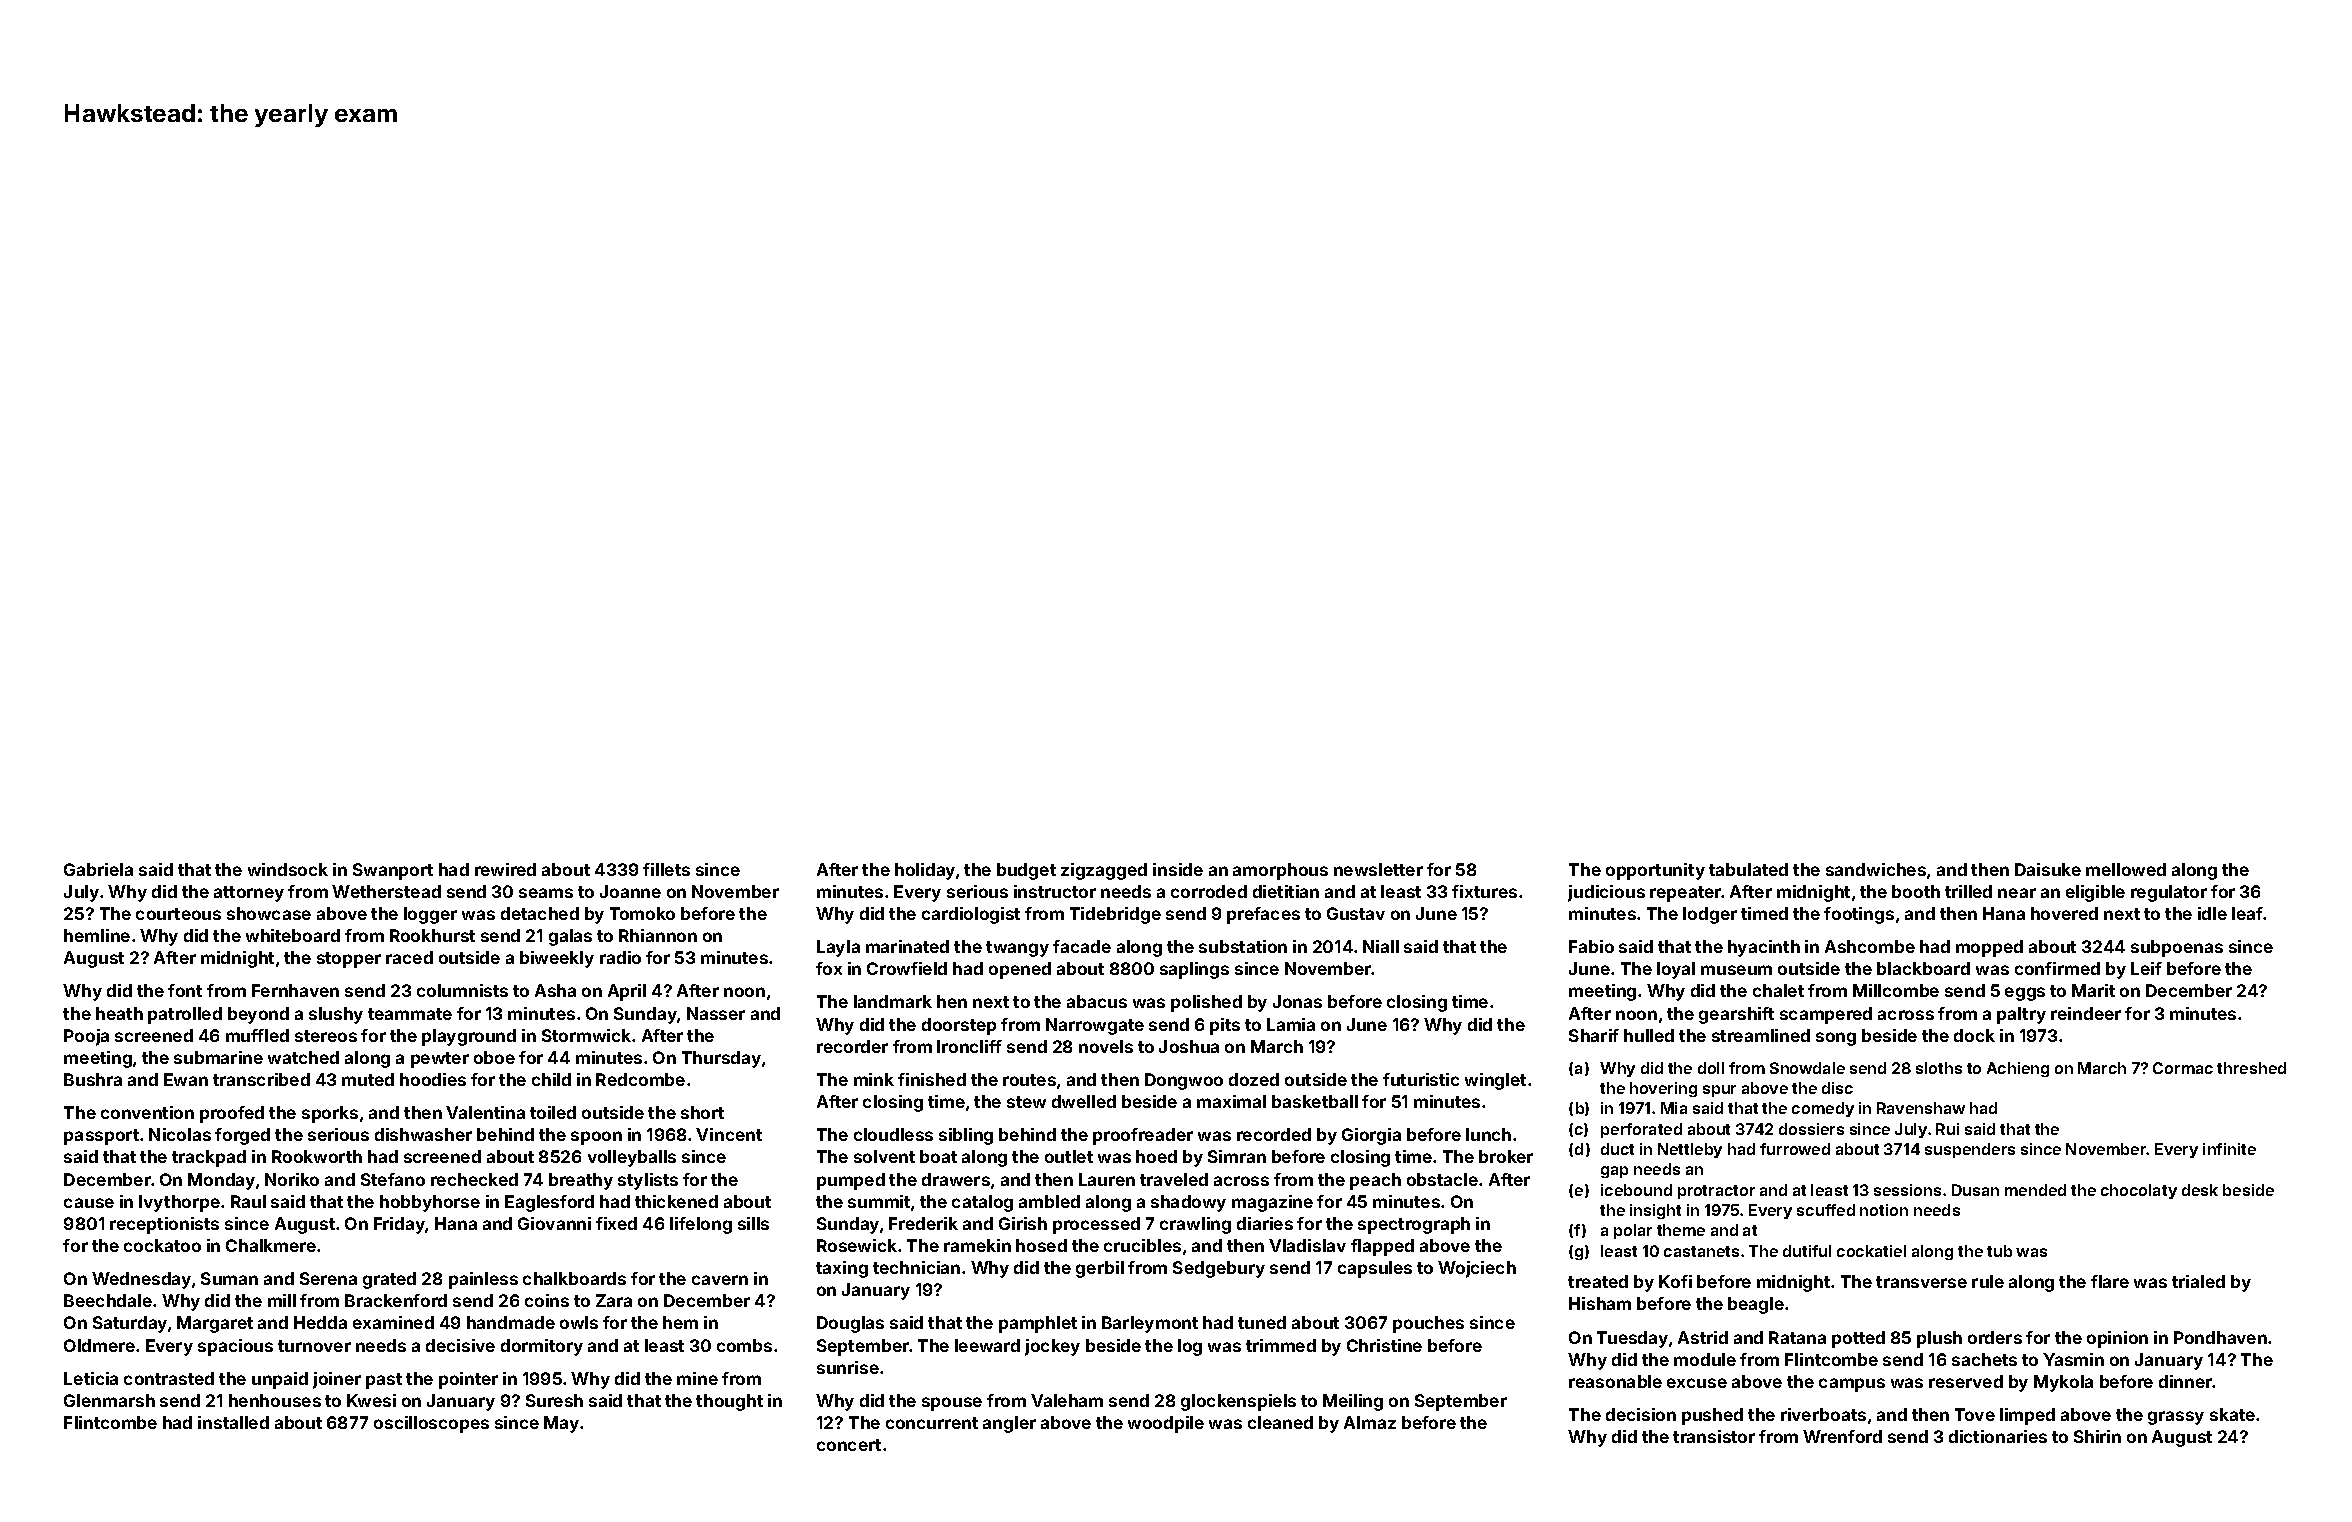 Image resolution: width=2352 pixels, height=1522 pixels. Describe the element at coordinates (233, 1422) in the page. I see `installed` at that location.
